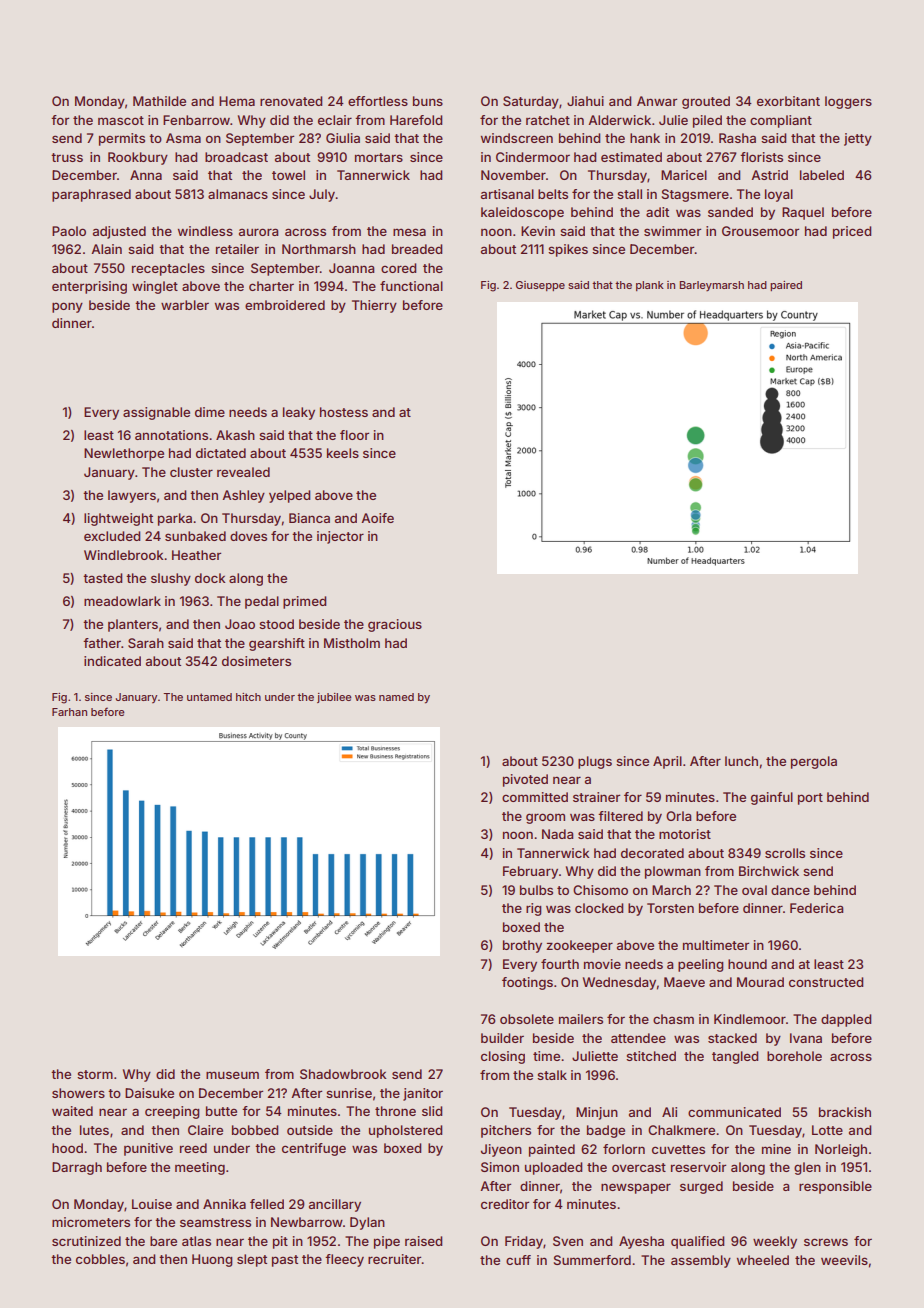 This page has height=1308, width=924. I want to click on plugs, so click(595, 762).
